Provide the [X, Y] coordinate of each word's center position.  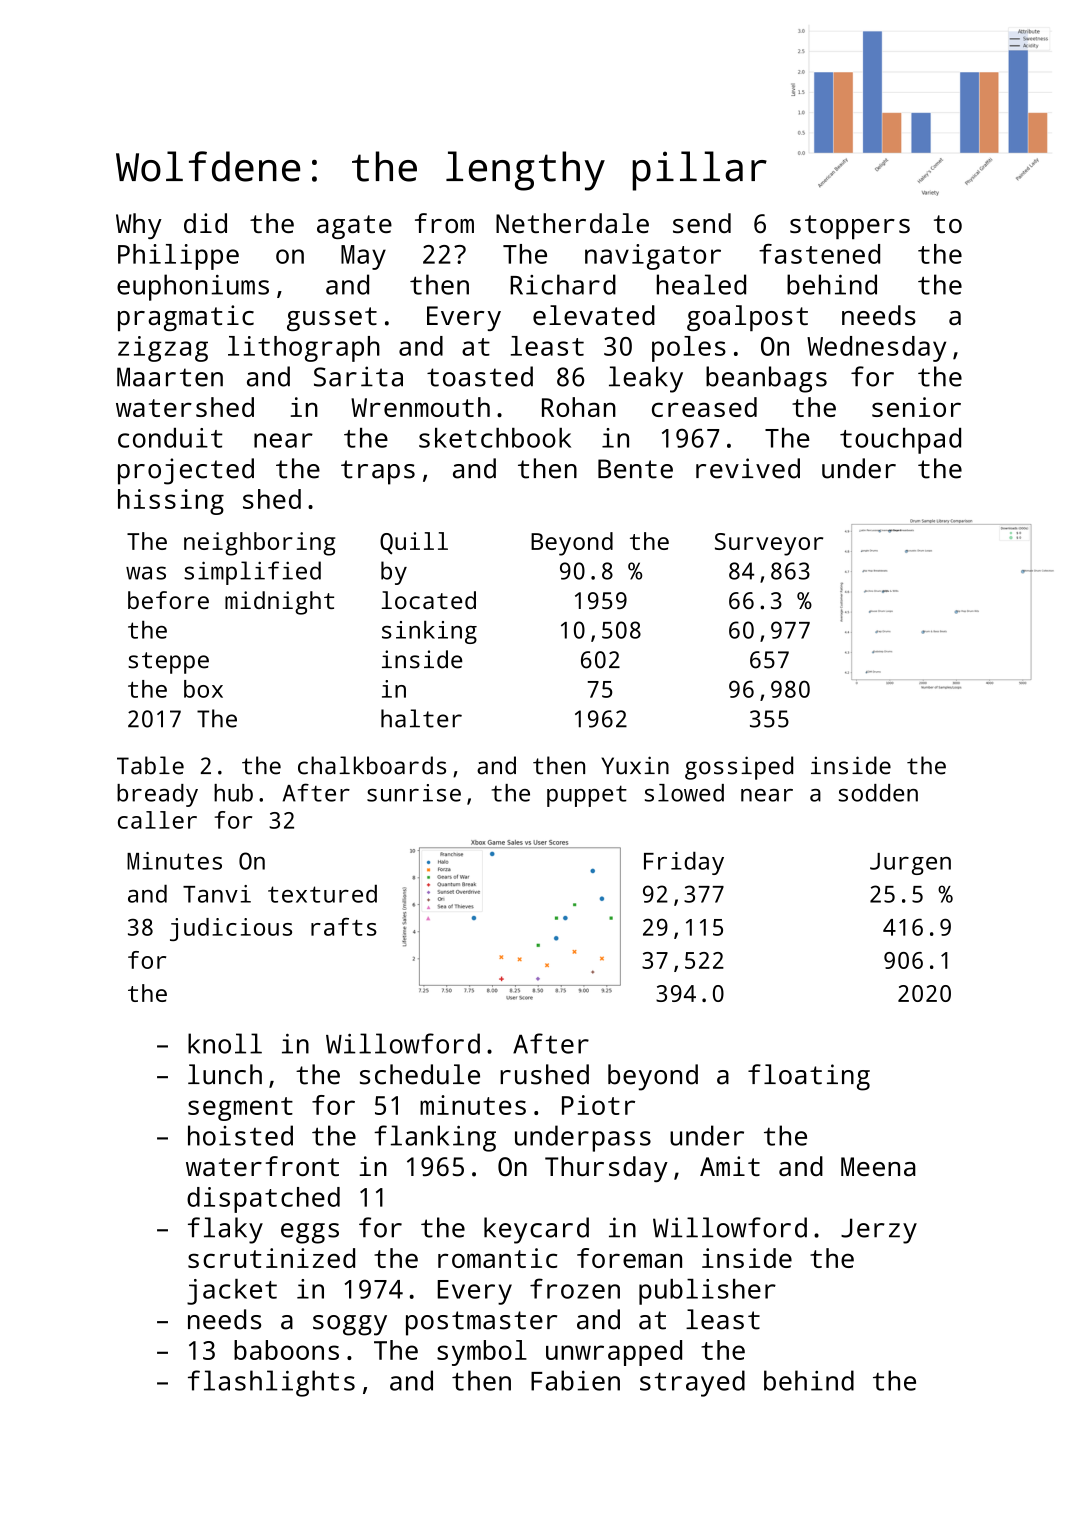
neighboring [259, 544]
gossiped [739, 768]
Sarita [358, 376]
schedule [420, 1074]
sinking [429, 632]
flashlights [271, 1383]
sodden [878, 793]
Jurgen [910, 864]
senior [916, 407]
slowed [684, 793]
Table [150, 765]
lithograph [304, 349]
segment [240, 1109]
